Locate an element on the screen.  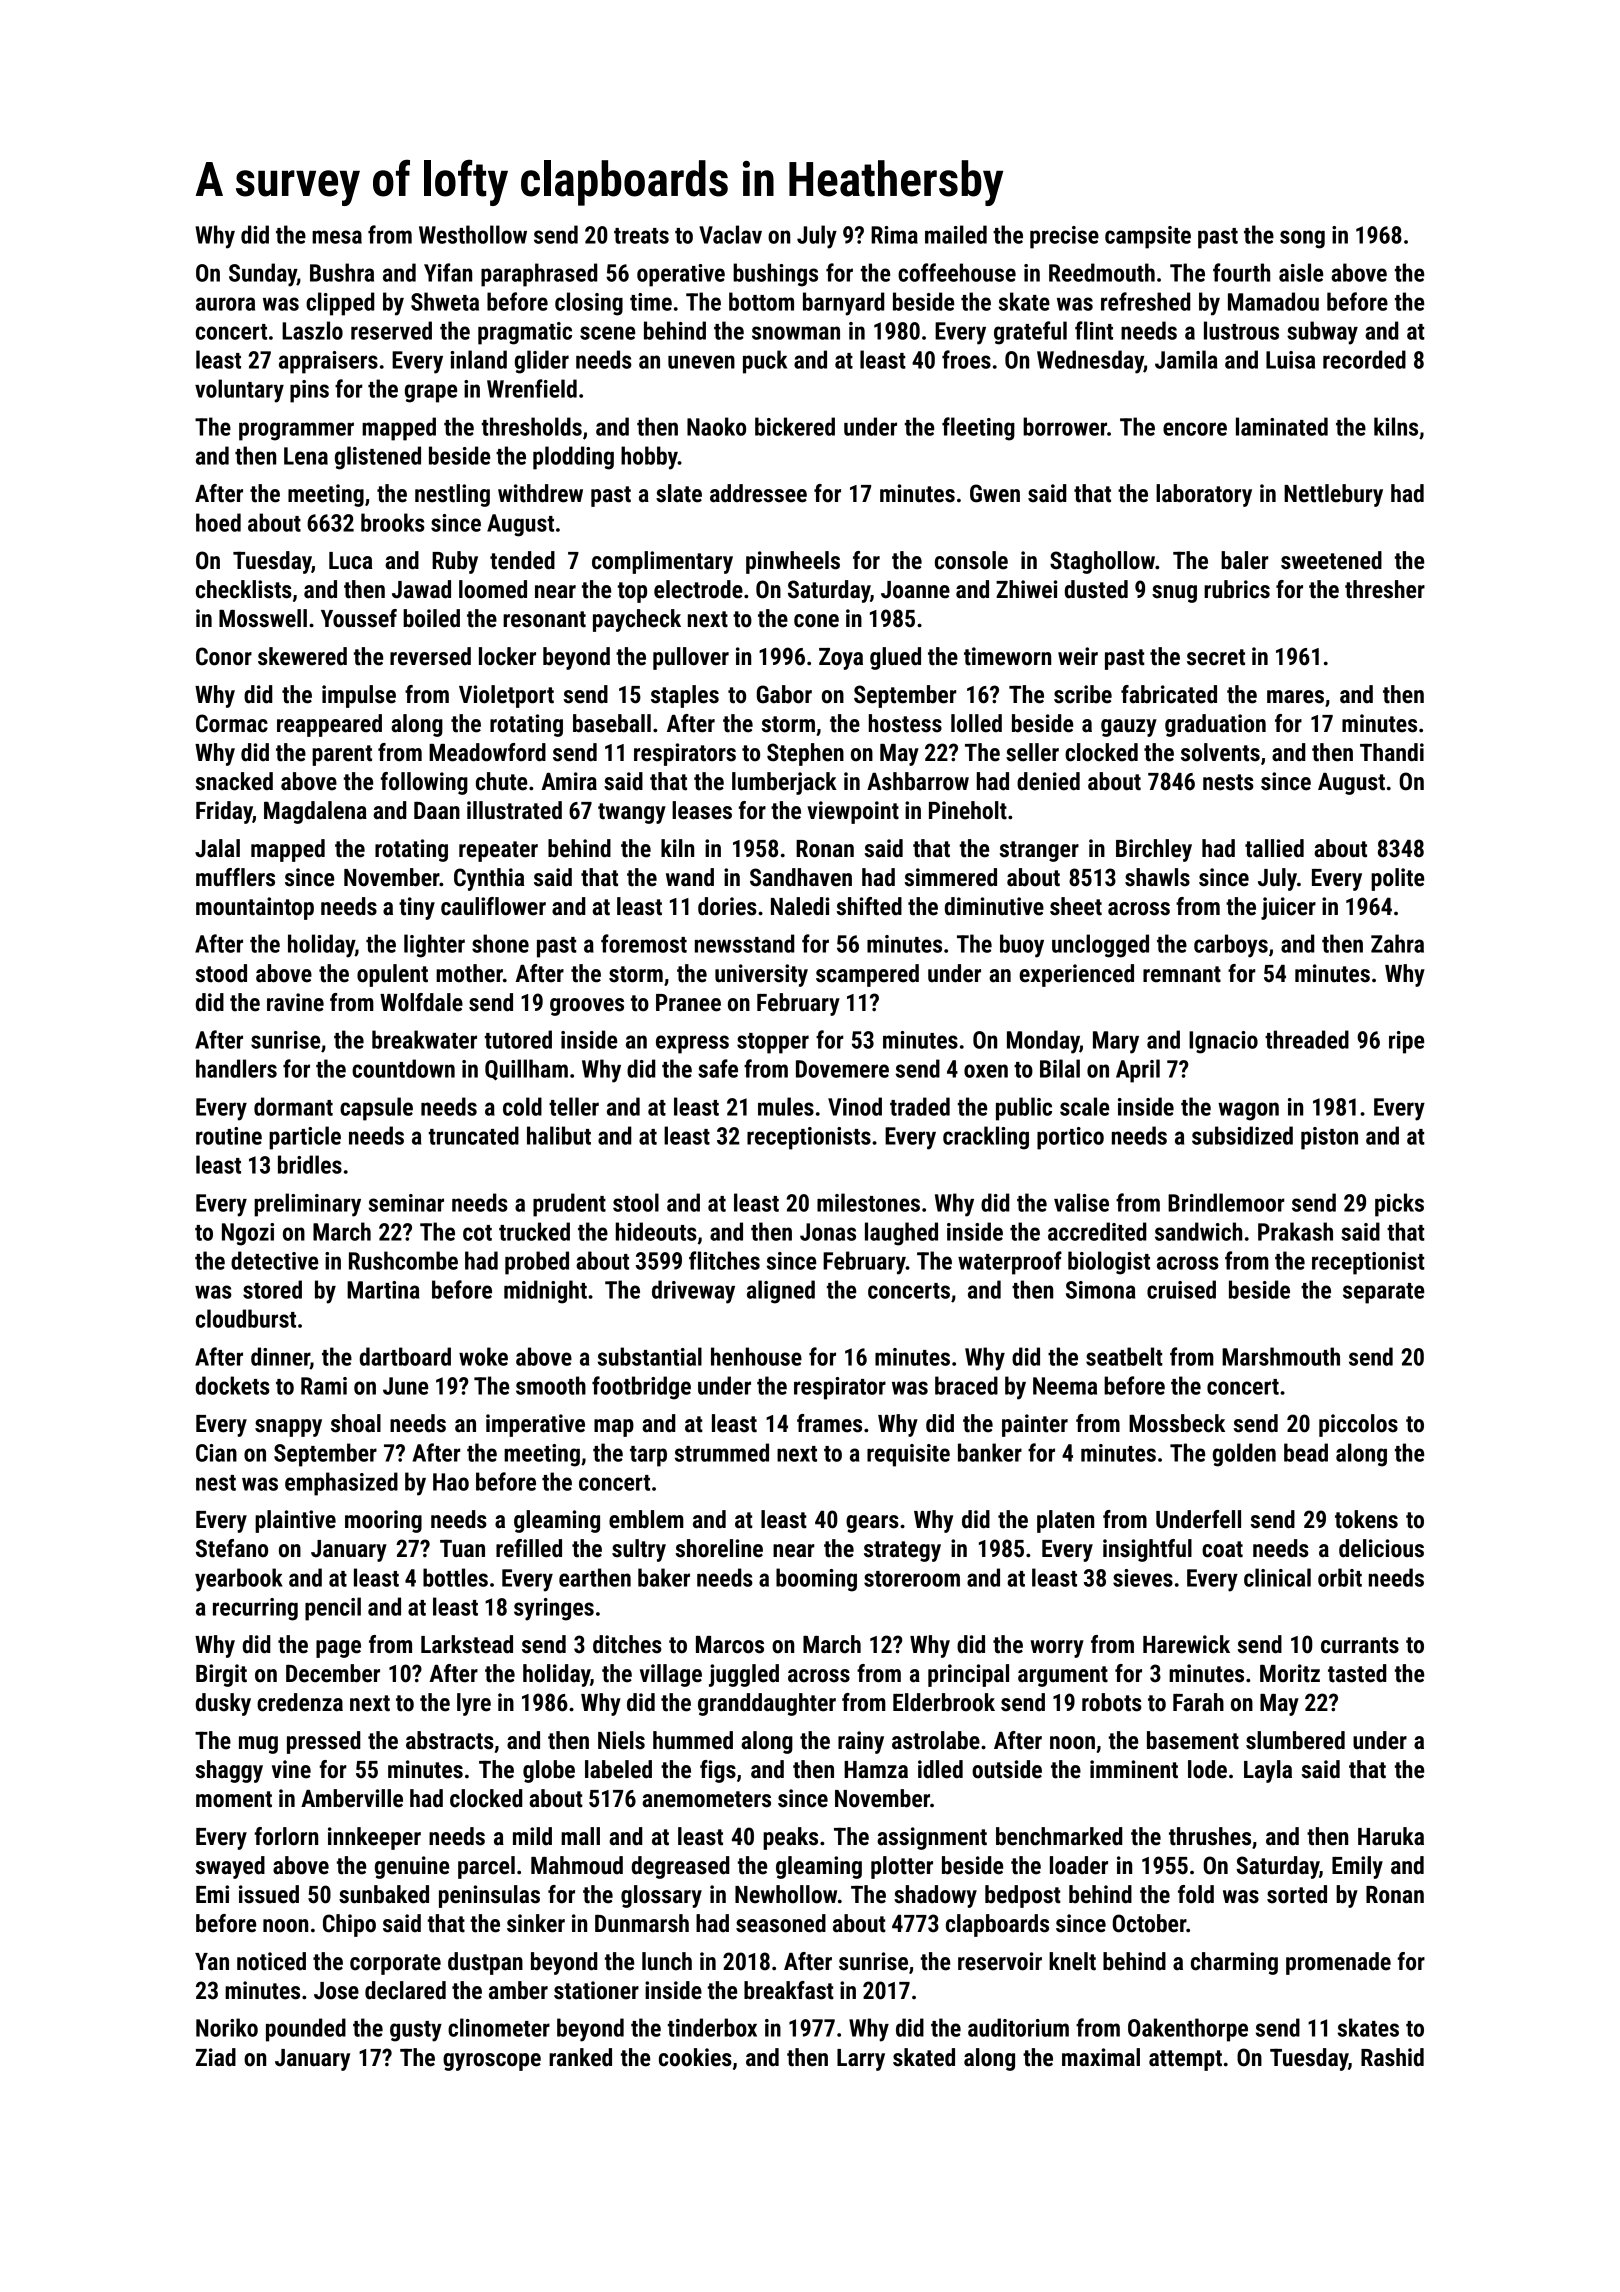
gyroscope is located at coordinates (492, 2062).
